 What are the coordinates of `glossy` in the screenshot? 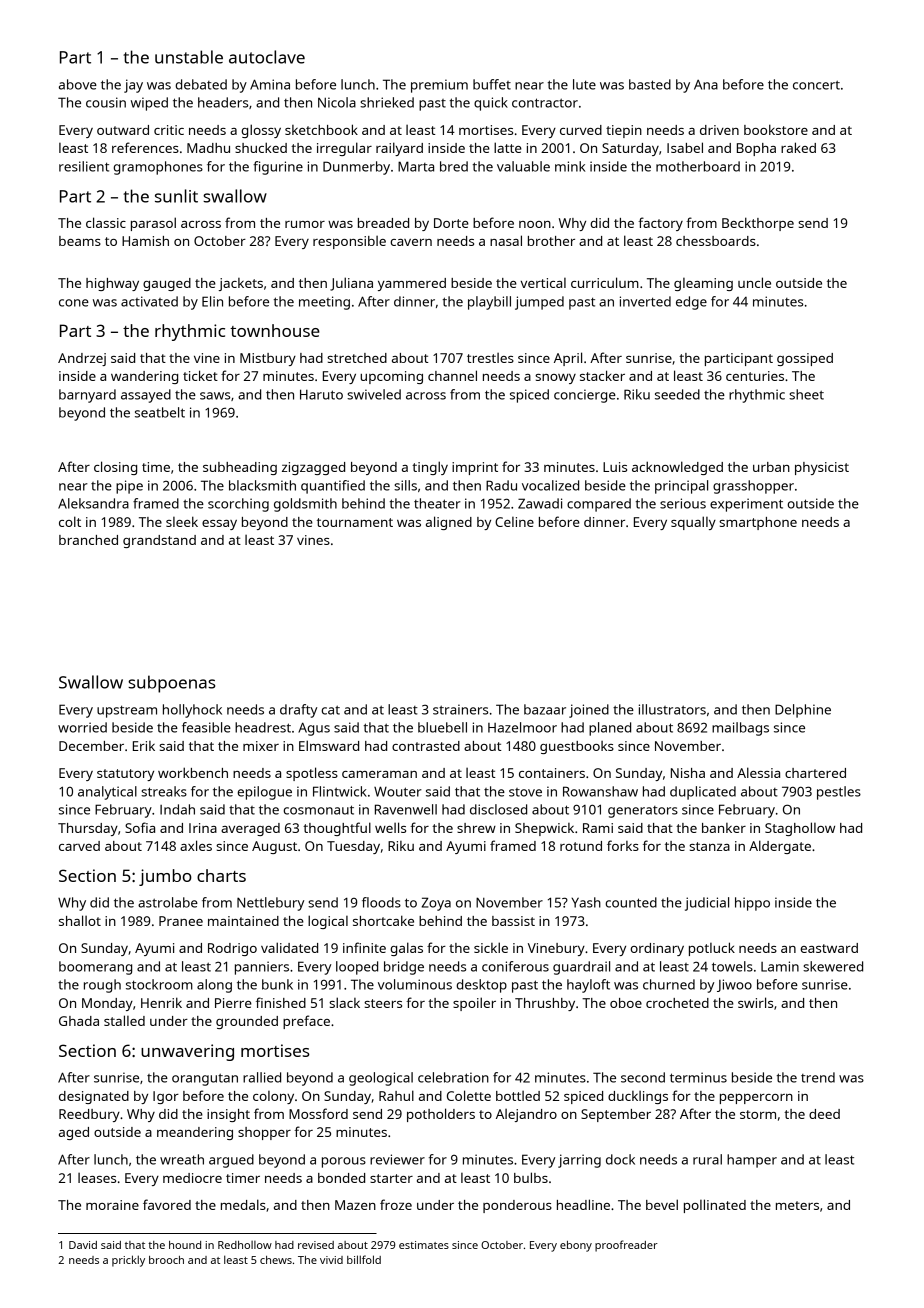 It's located at (261, 131).
